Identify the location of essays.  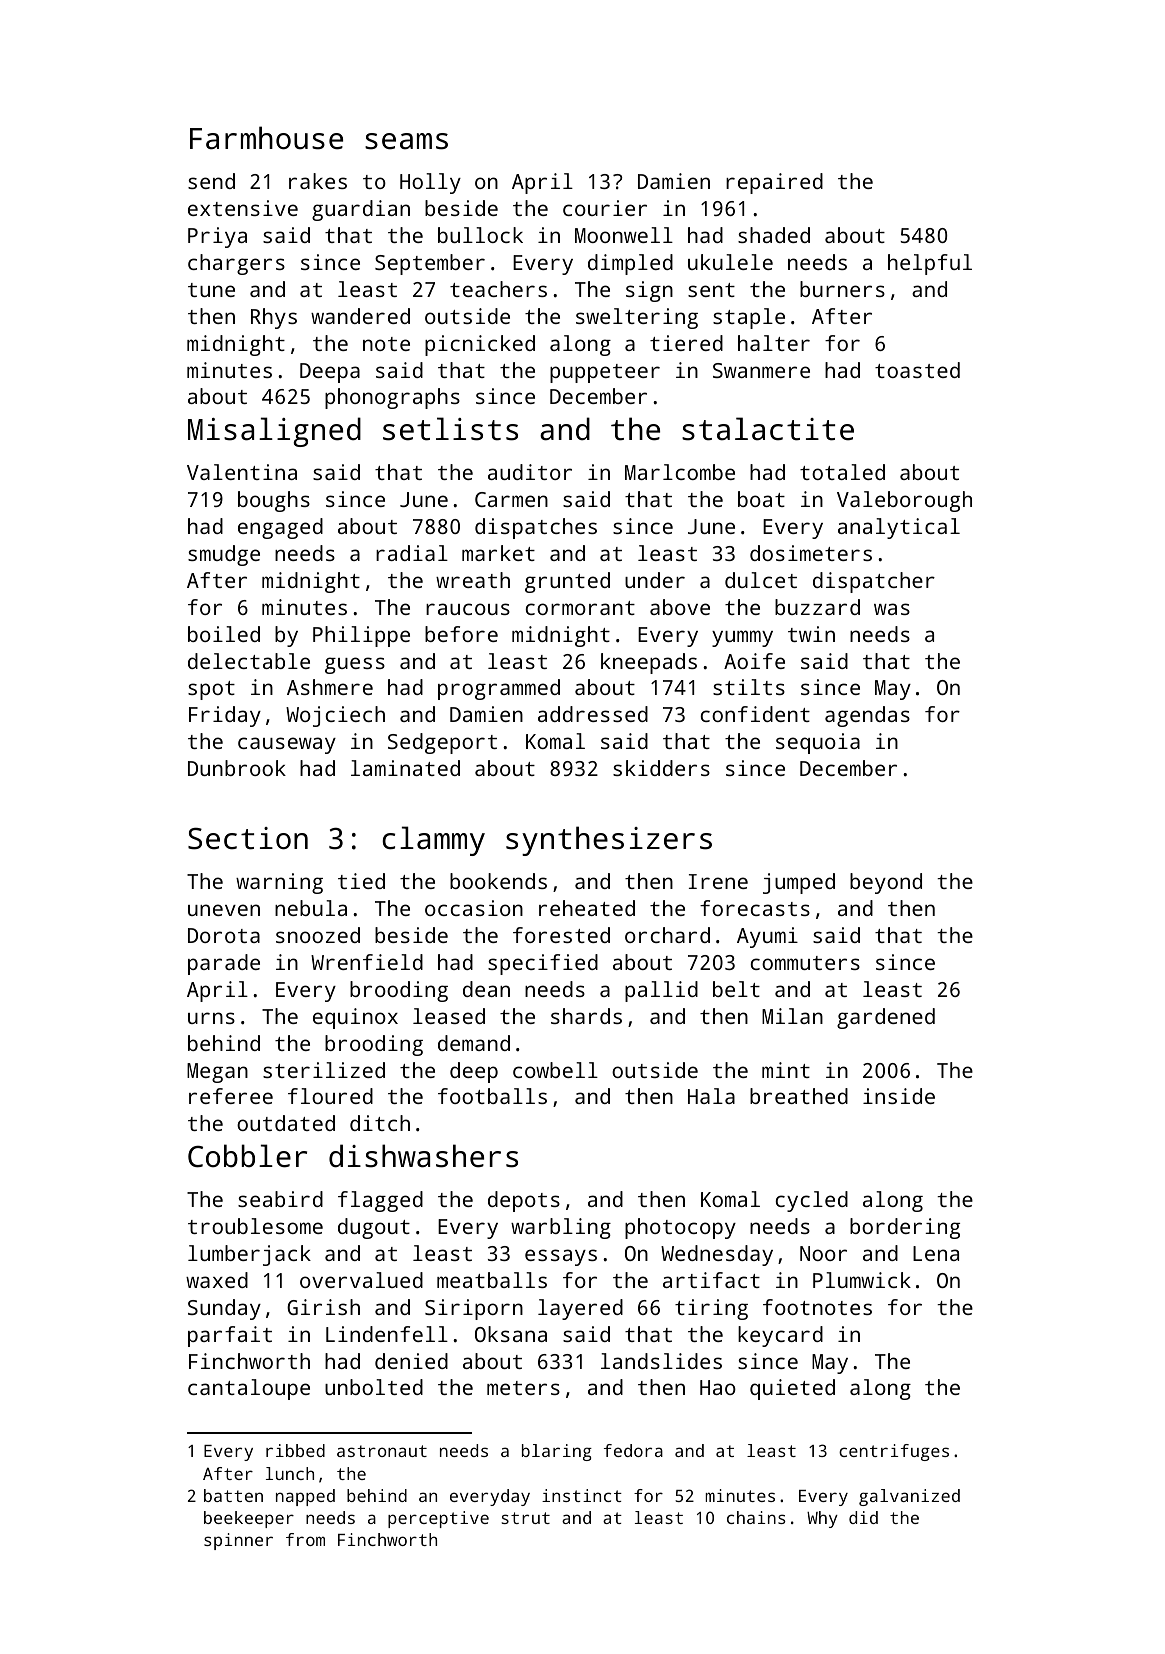
(561, 1257).
